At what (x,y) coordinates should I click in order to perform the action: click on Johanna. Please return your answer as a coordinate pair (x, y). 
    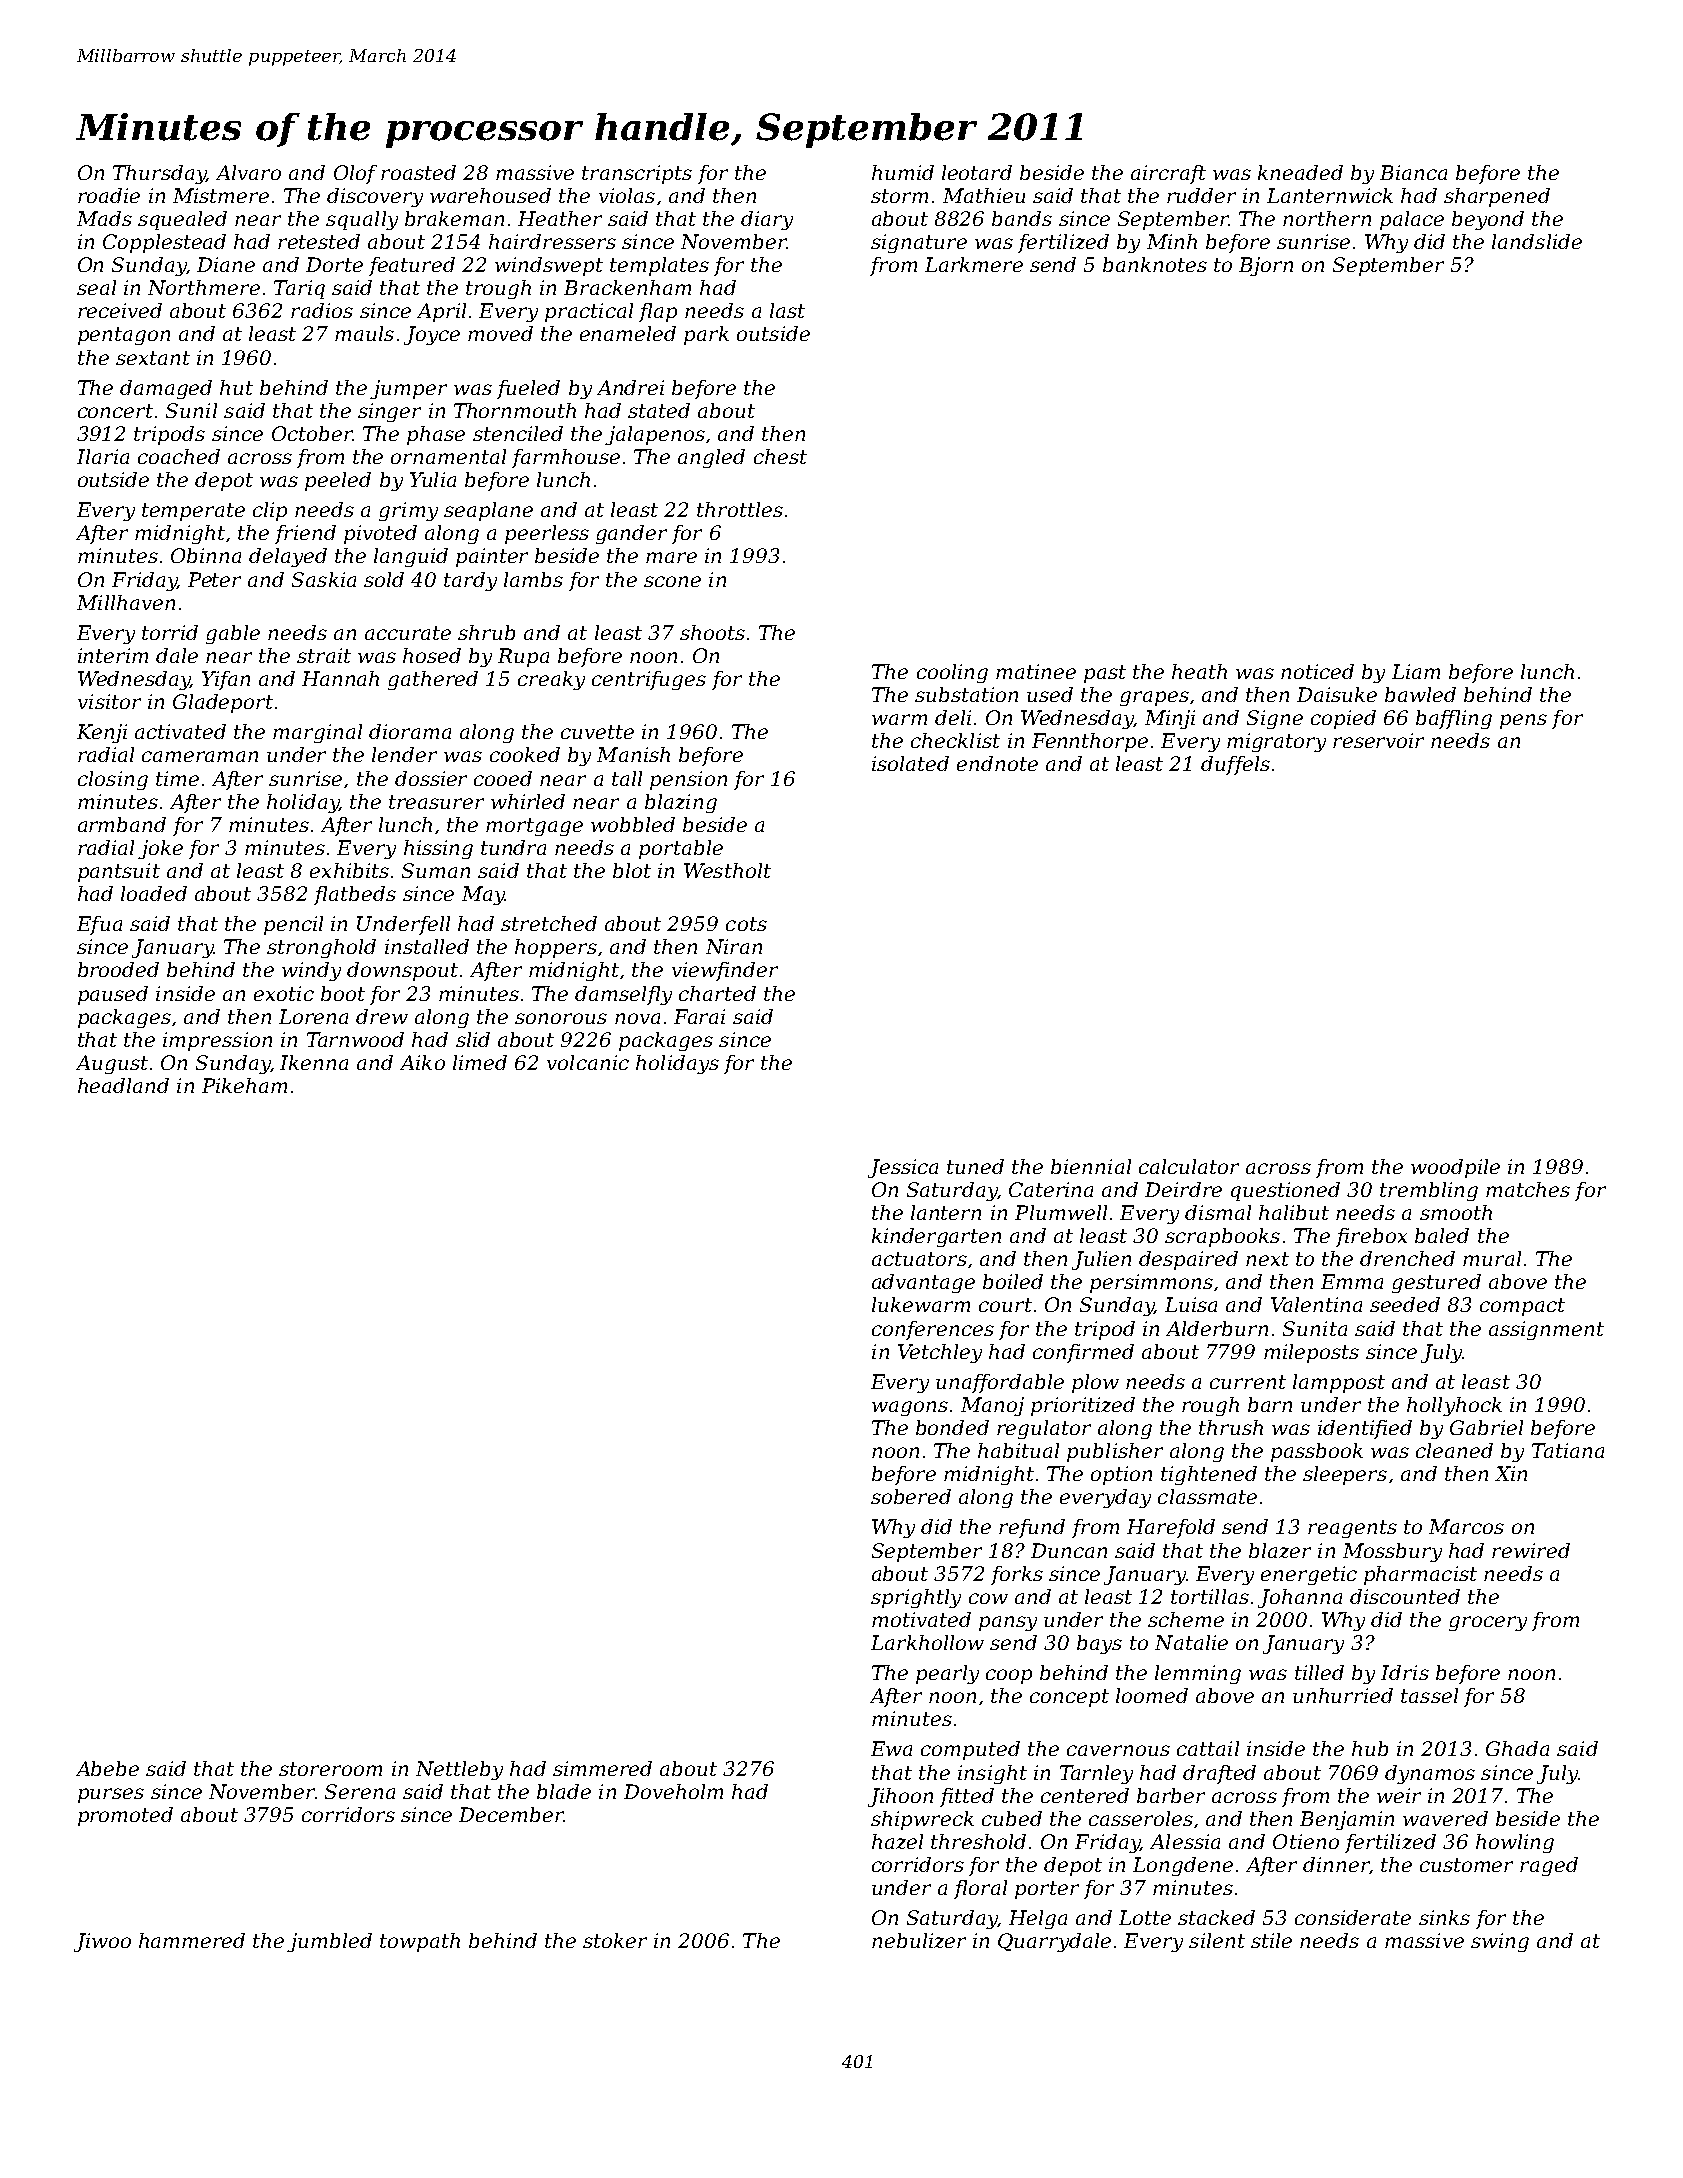
    Looking at the image, I should click on (1300, 1598).
